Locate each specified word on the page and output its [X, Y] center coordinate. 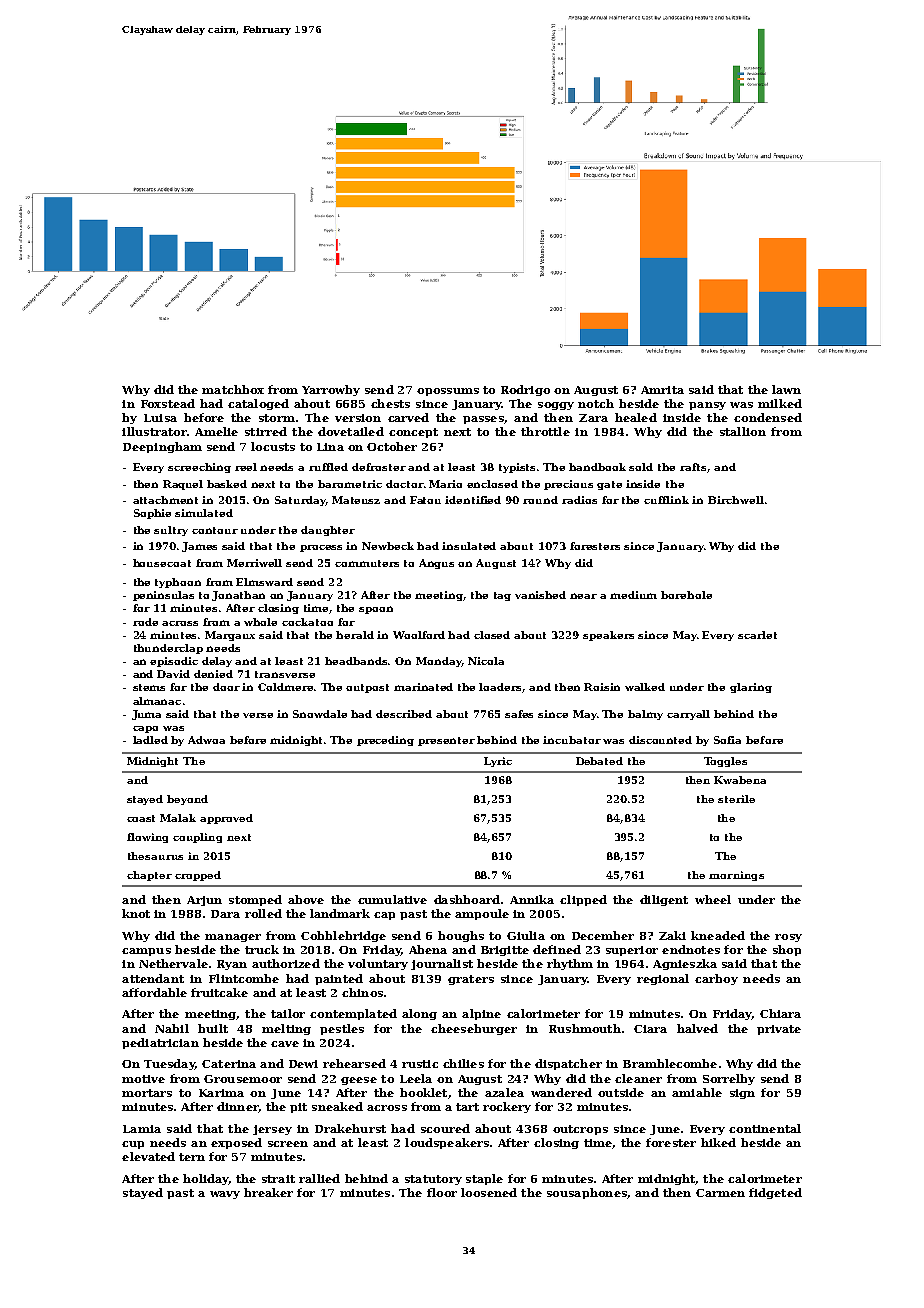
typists [517, 468]
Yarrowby [331, 390]
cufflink [666, 500]
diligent [664, 900]
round [540, 500]
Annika [532, 899]
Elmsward [264, 582]
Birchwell [736, 500]
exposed [236, 1143]
